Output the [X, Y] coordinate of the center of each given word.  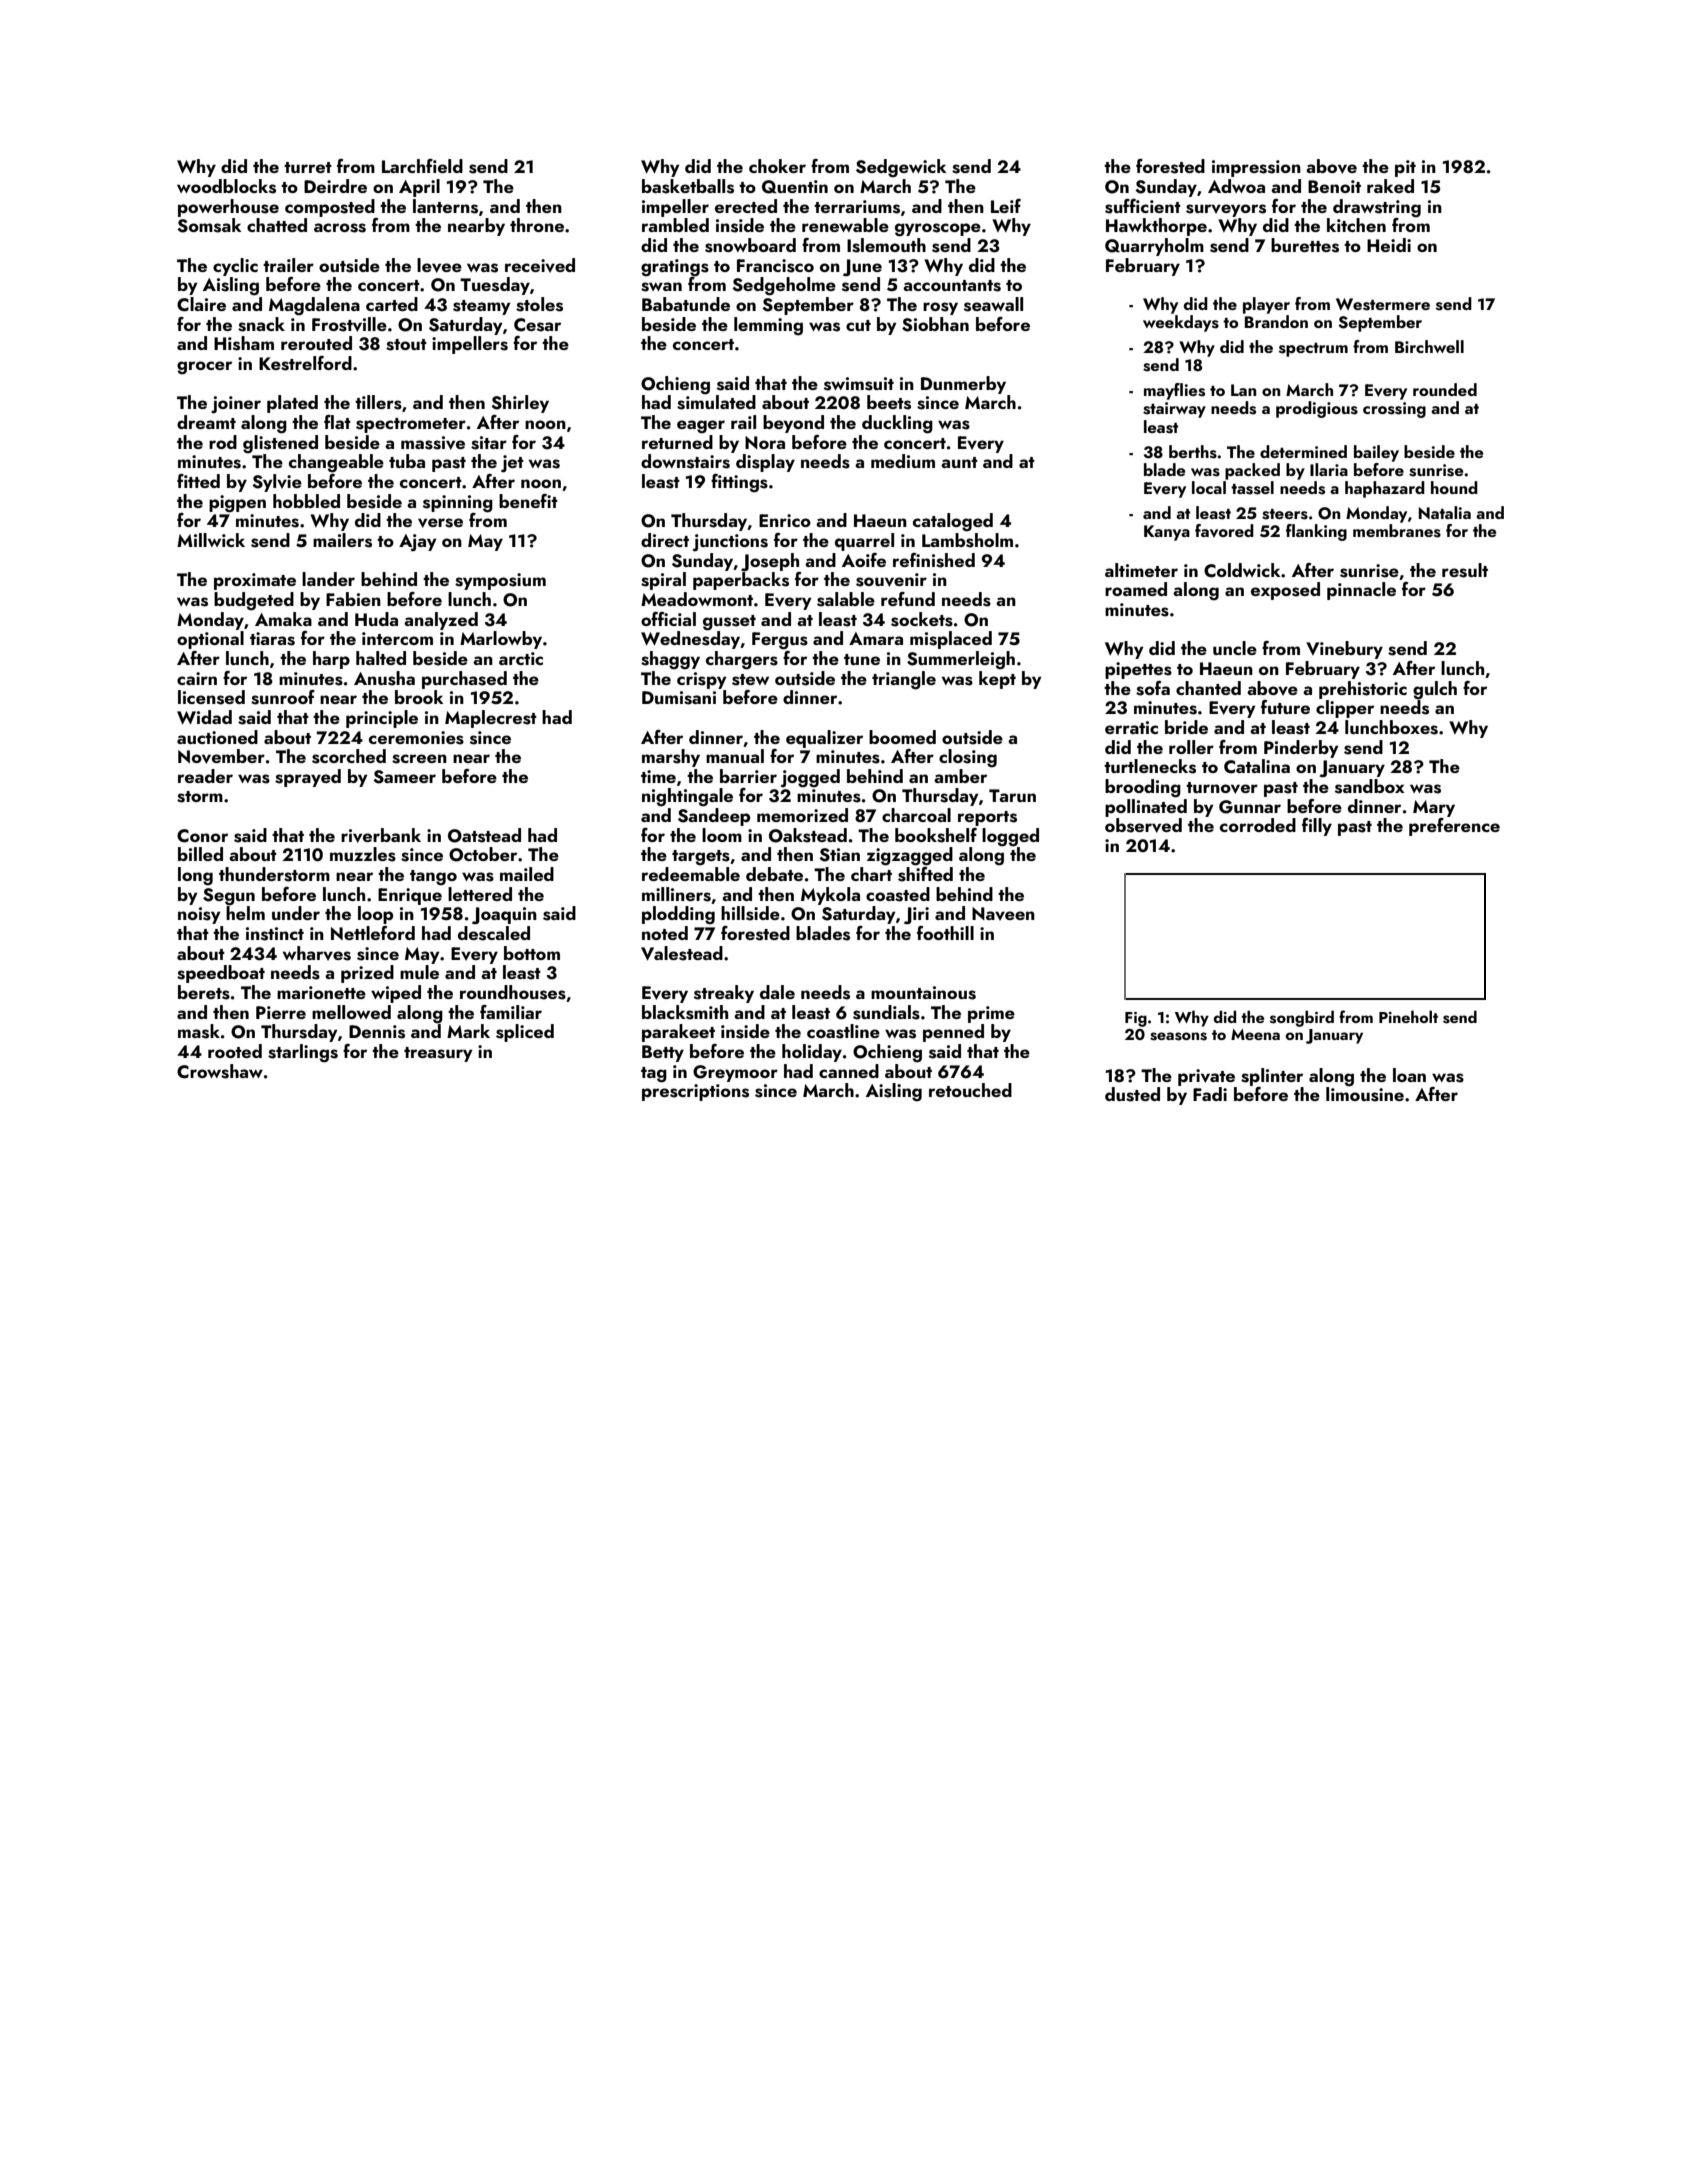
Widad [204, 717]
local [1209, 487]
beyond [793, 424]
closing [968, 758]
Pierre [281, 1012]
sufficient [1143, 206]
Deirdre [335, 186]
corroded [1258, 825]
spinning [458, 503]
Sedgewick [901, 168]
